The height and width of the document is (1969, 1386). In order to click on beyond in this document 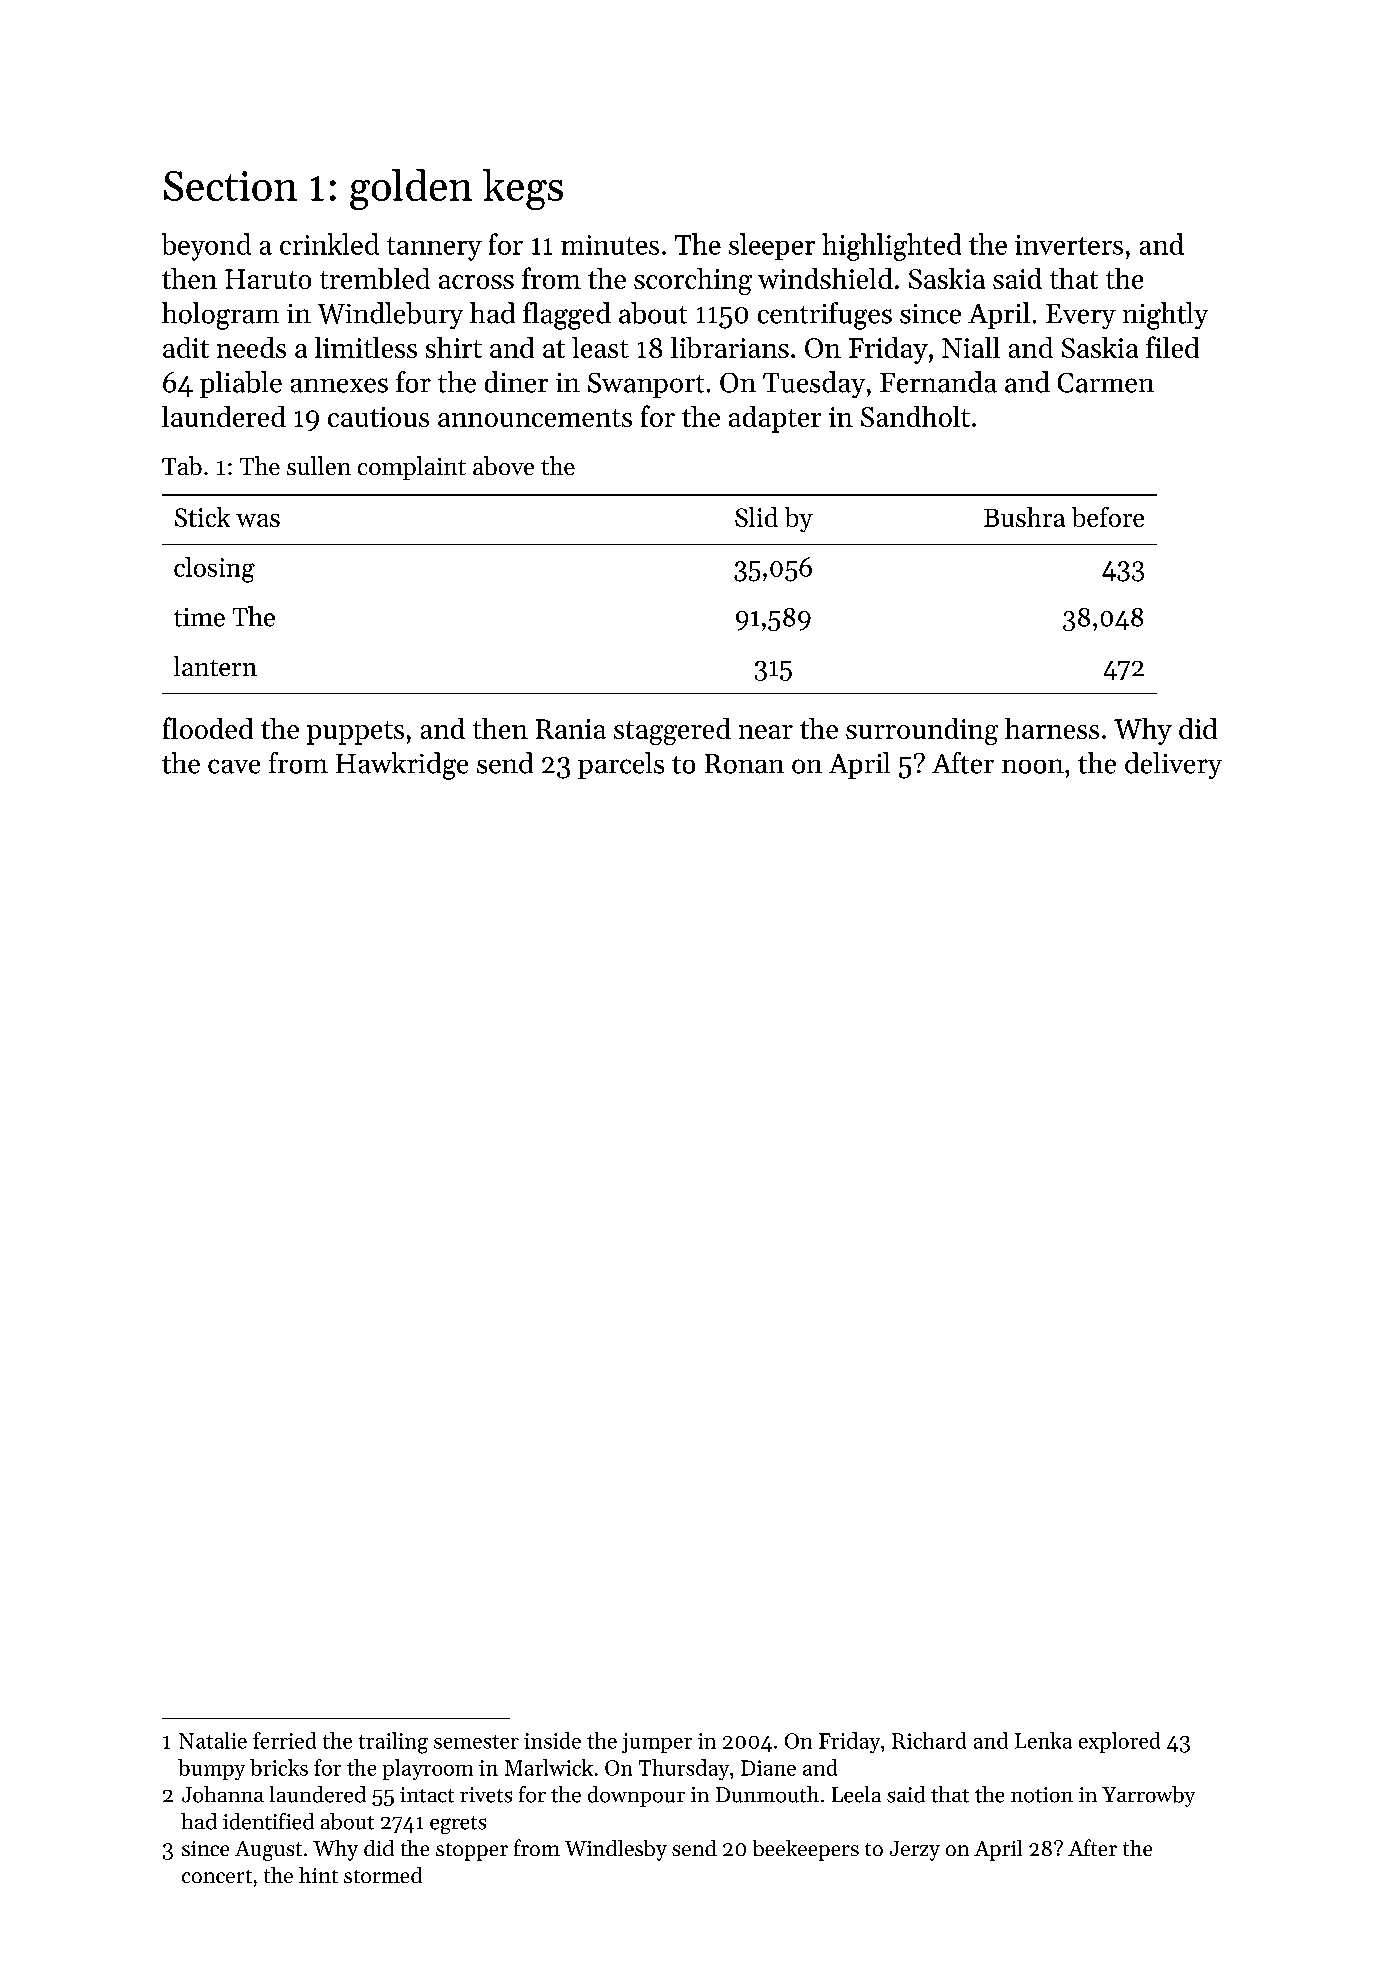, I will do `click(206, 247)`.
